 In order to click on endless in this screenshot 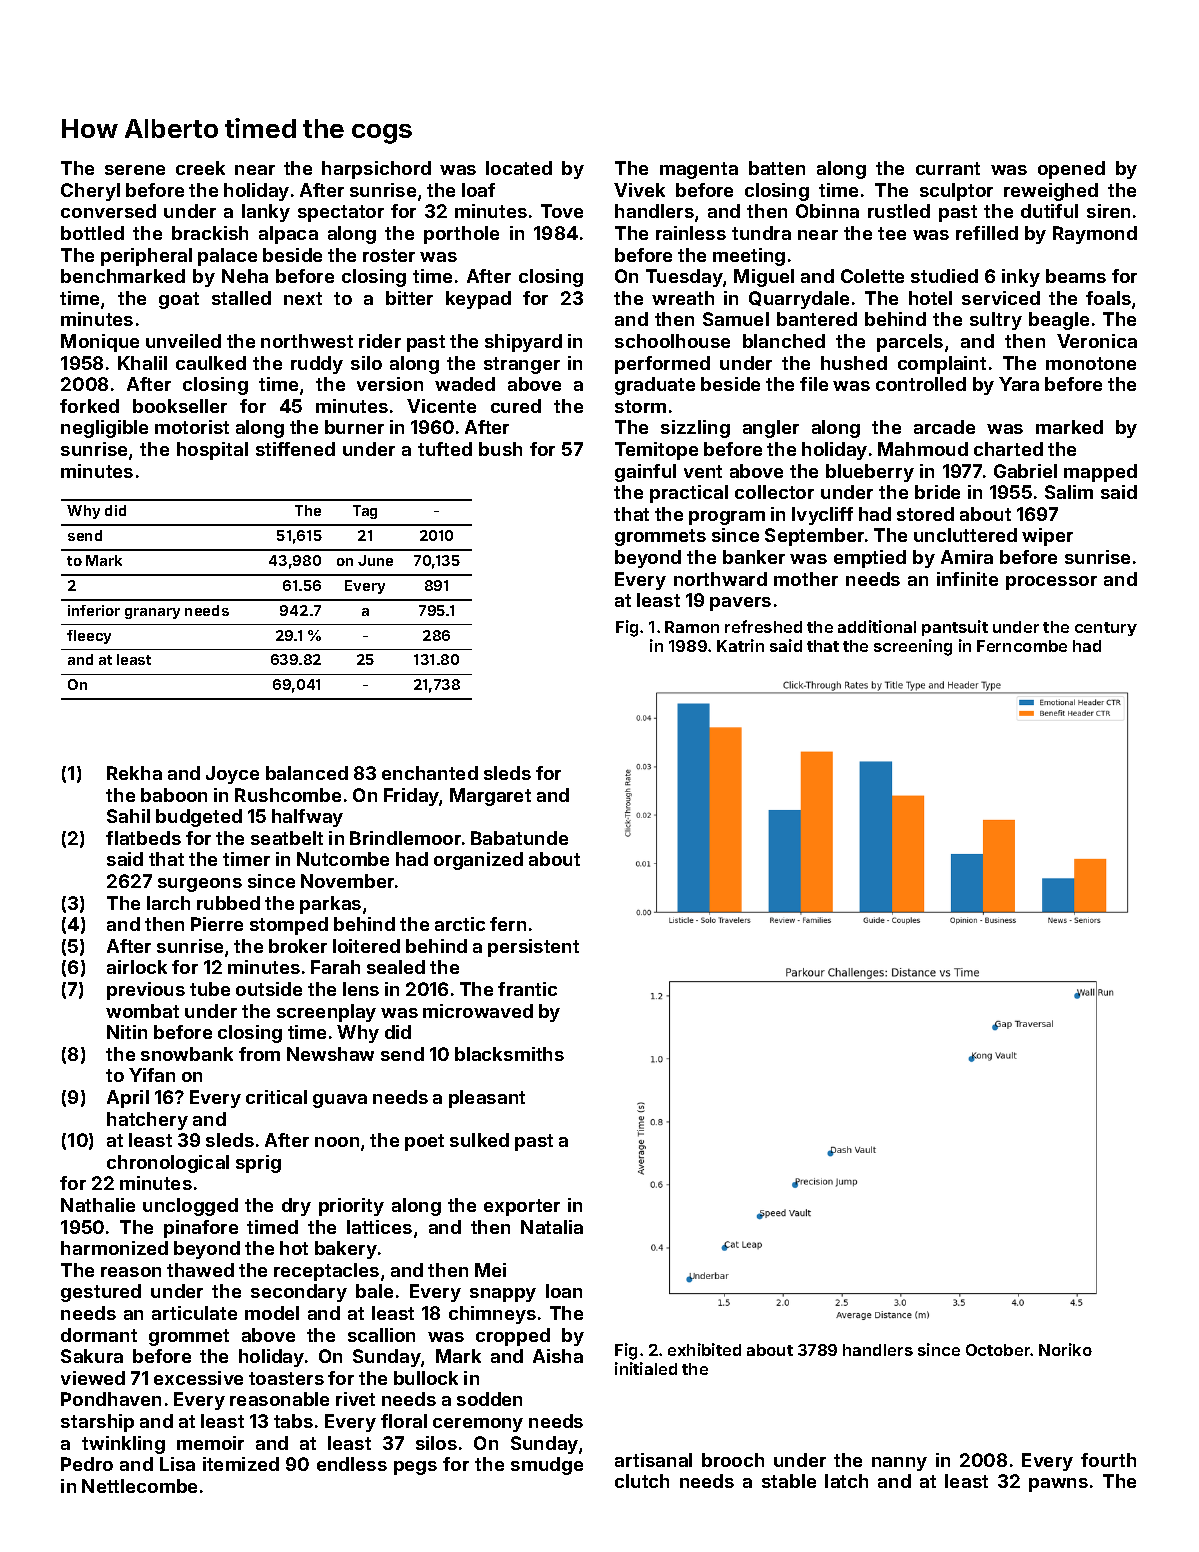, I will do `click(352, 1464)`.
